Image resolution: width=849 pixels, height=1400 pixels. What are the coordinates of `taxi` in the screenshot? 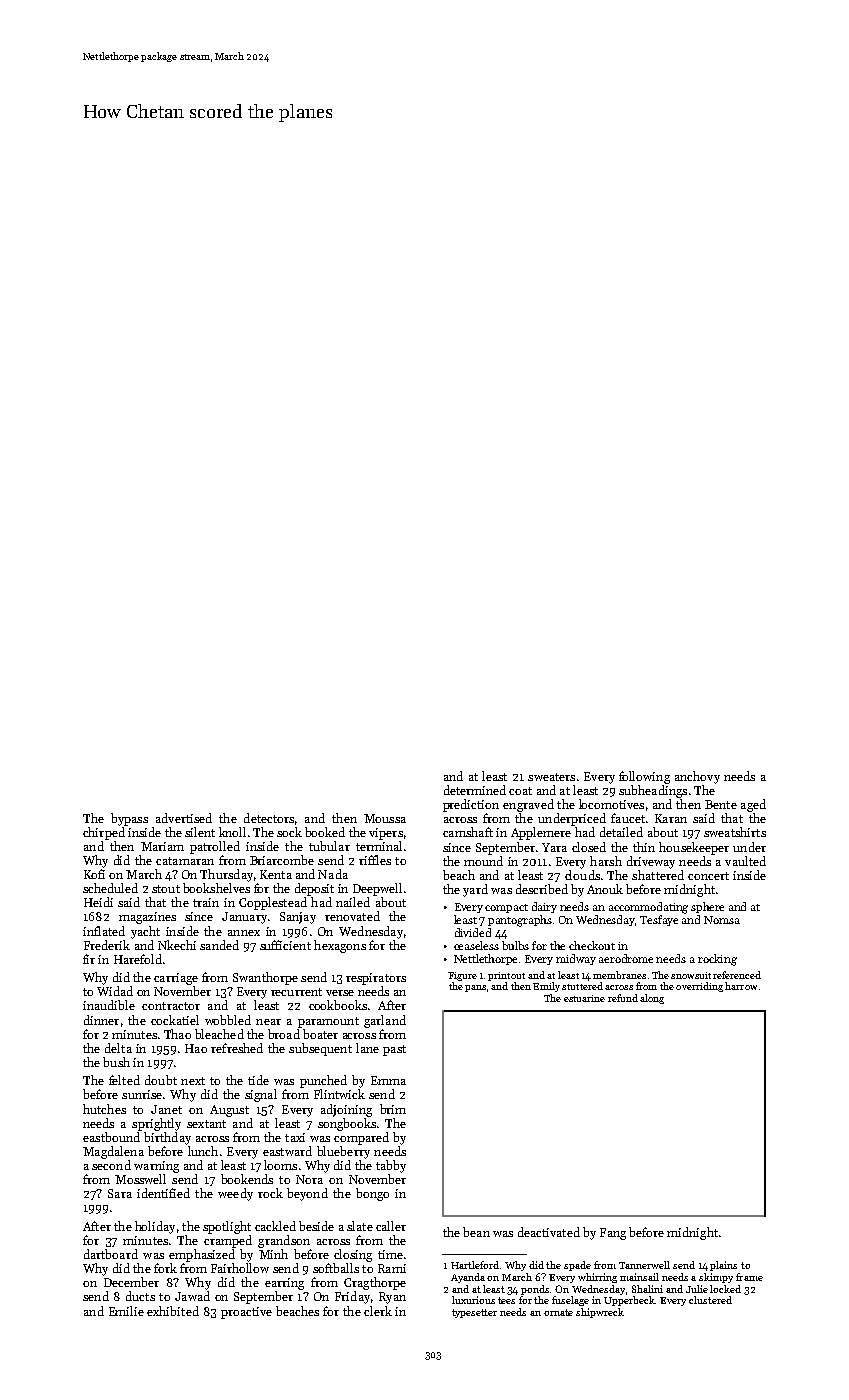 It's located at (295, 1137).
